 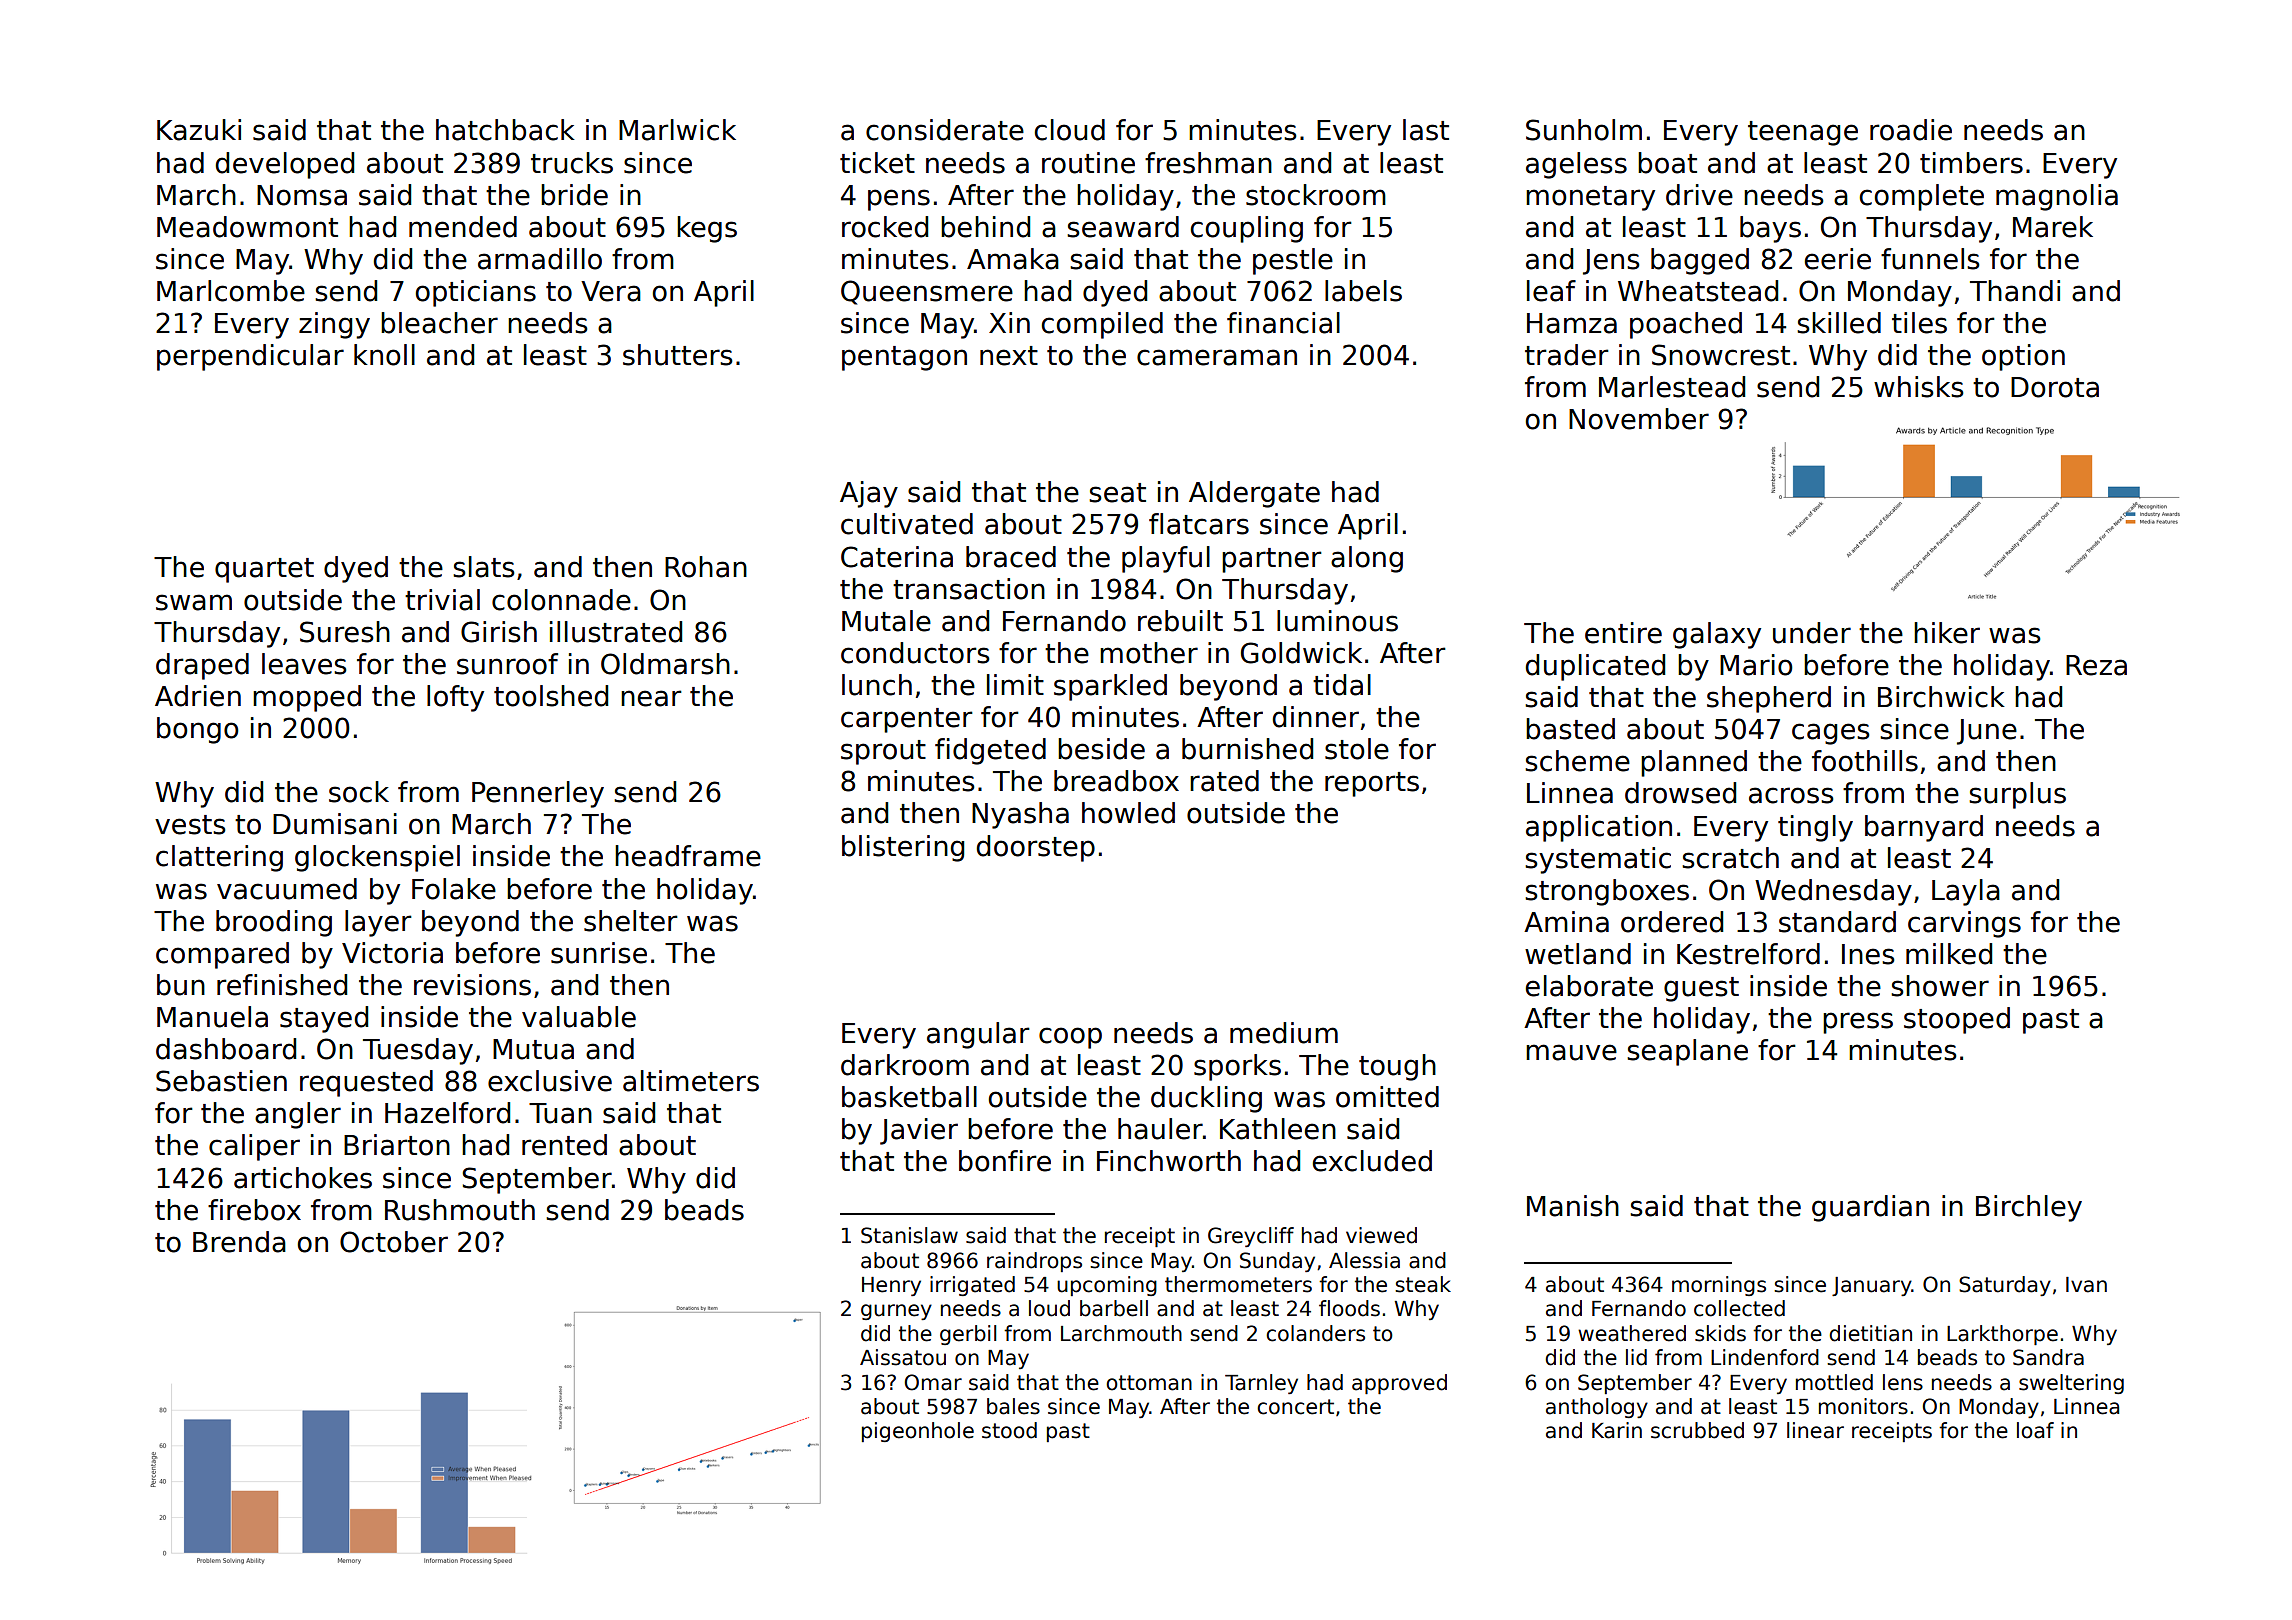 What do you see at coordinates (918, 1432) in the image?
I see `pigeonhole` at bounding box center [918, 1432].
